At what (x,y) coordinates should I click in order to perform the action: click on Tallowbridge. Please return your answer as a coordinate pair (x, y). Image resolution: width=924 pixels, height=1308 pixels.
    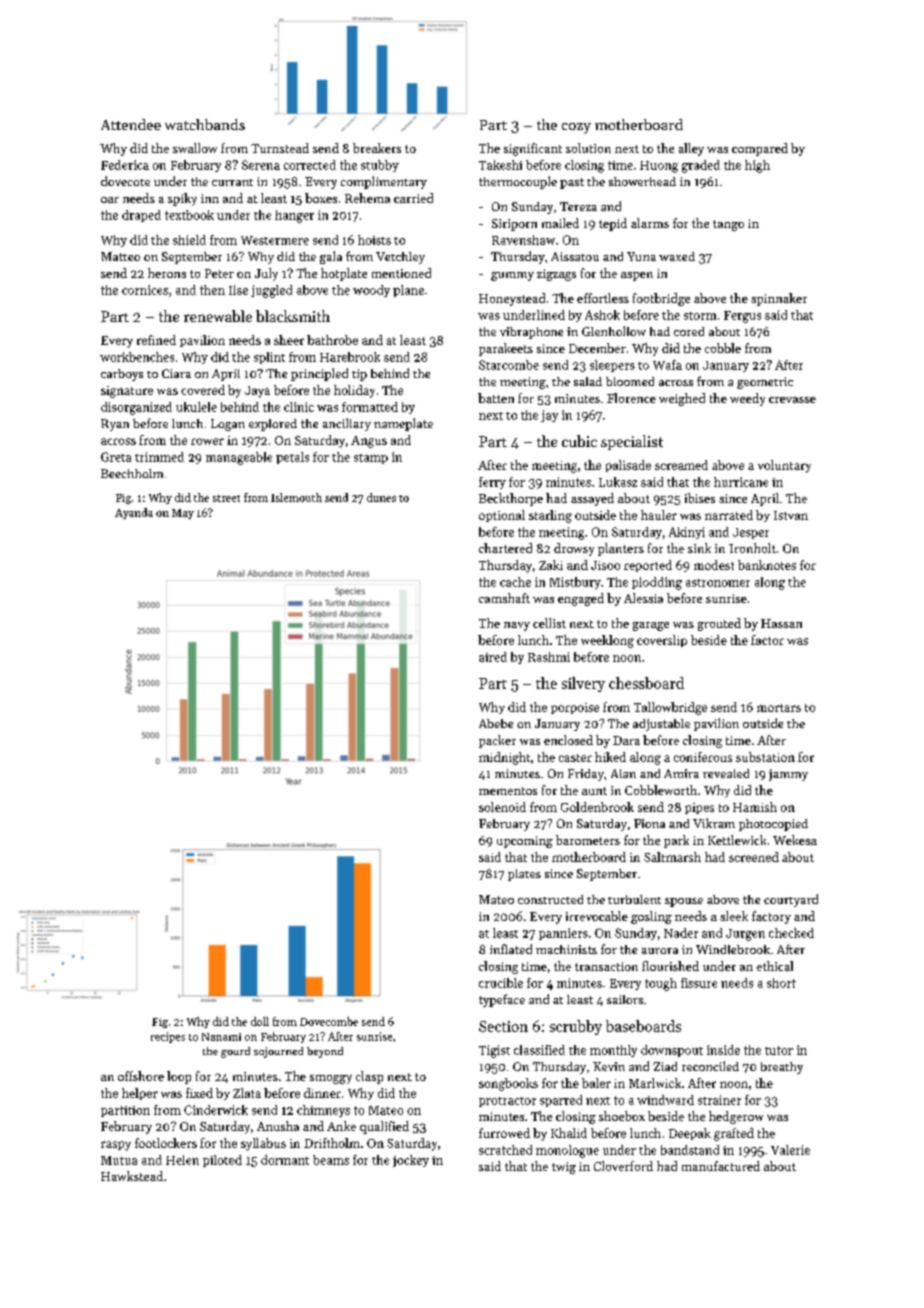
    Looking at the image, I should click on (670, 708).
